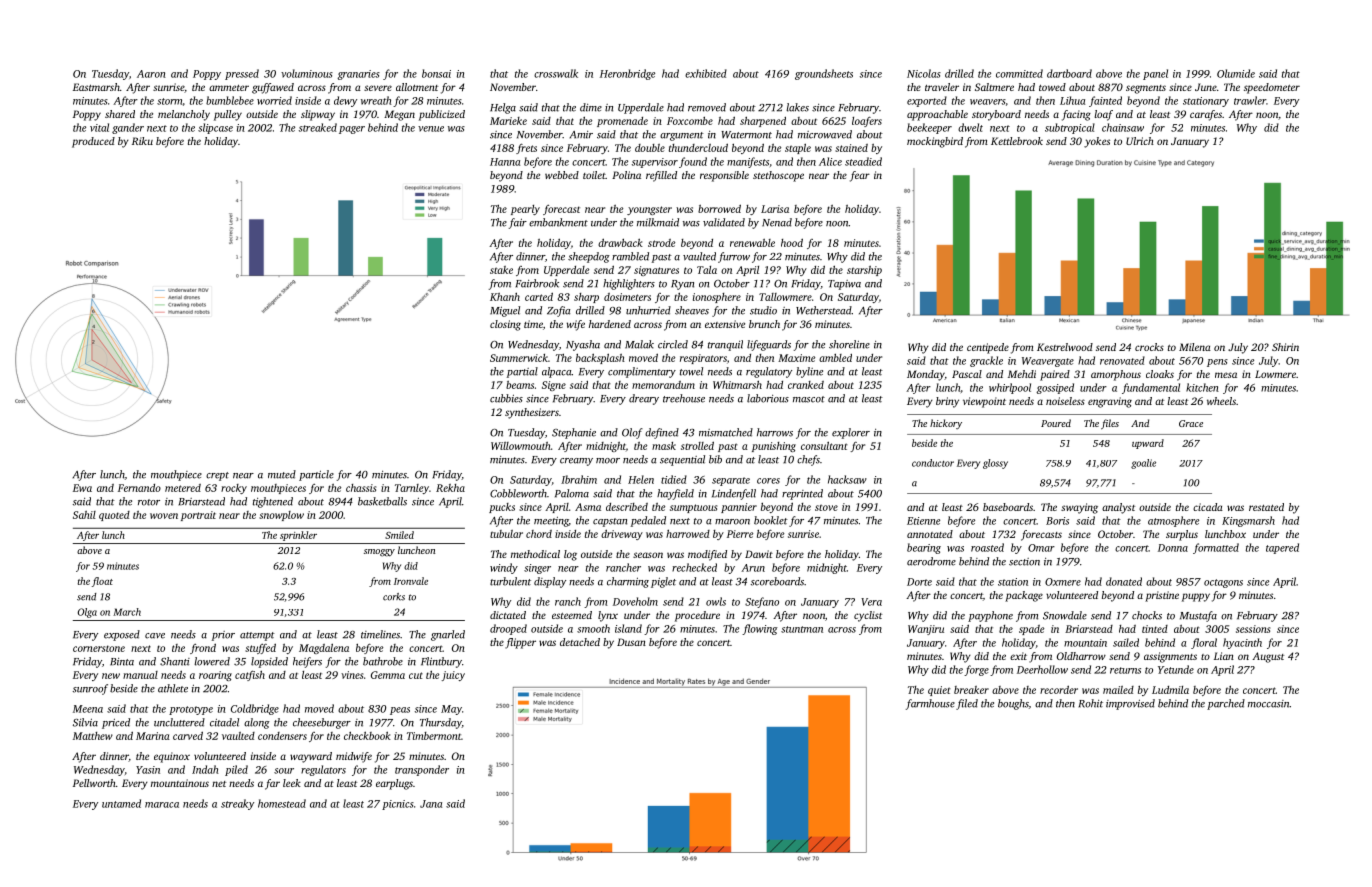  I want to click on mesa, so click(1226, 375).
